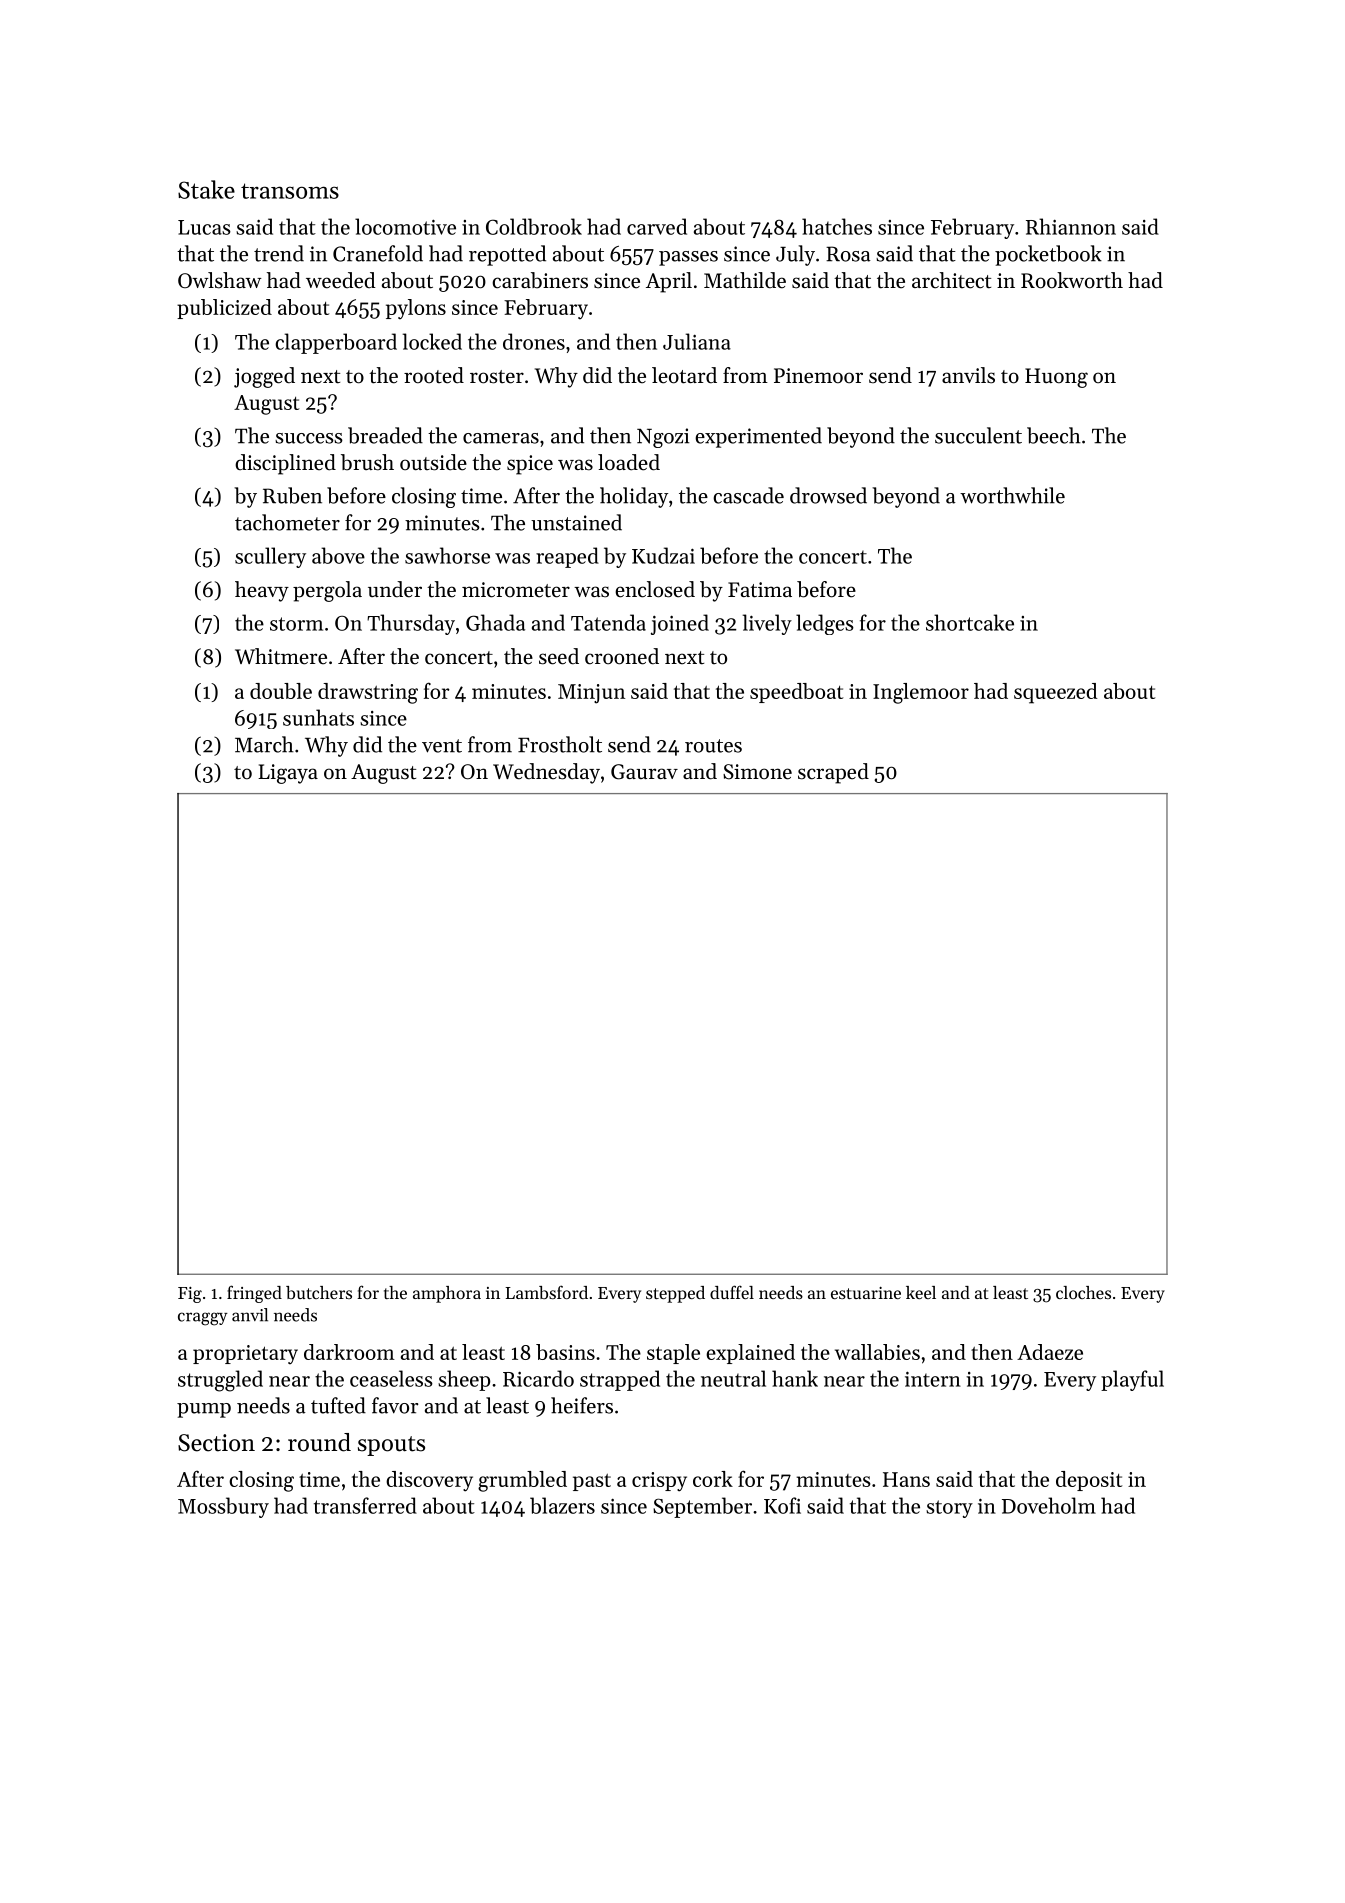 The image size is (1345, 1903). I want to click on butchers, so click(319, 1292).
